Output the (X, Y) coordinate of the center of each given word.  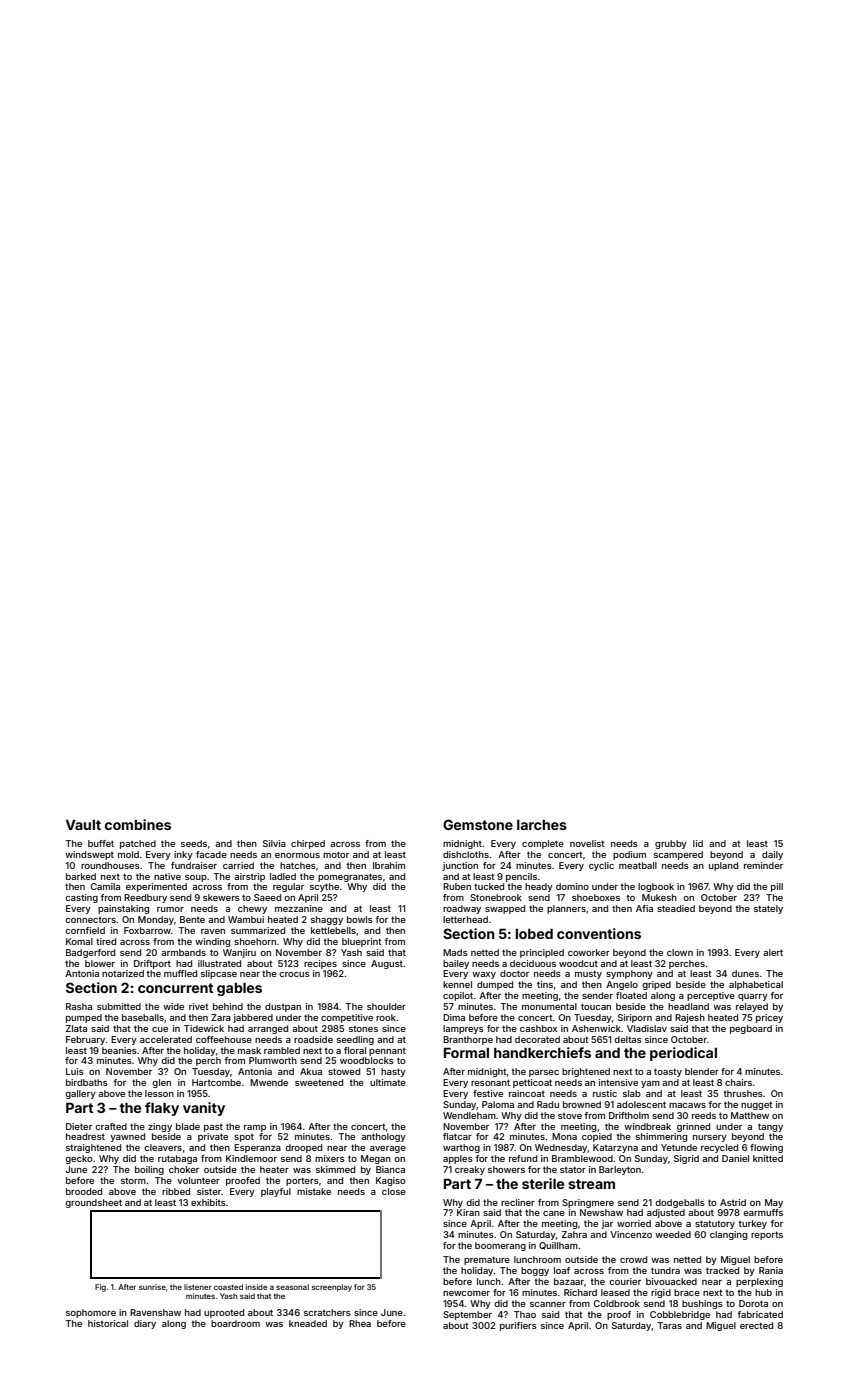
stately (768, 909)
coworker (589, 952)
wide (173, 1006)
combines (138, 824)
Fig (100, 1288)
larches (542, 825)
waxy (484, 975)
